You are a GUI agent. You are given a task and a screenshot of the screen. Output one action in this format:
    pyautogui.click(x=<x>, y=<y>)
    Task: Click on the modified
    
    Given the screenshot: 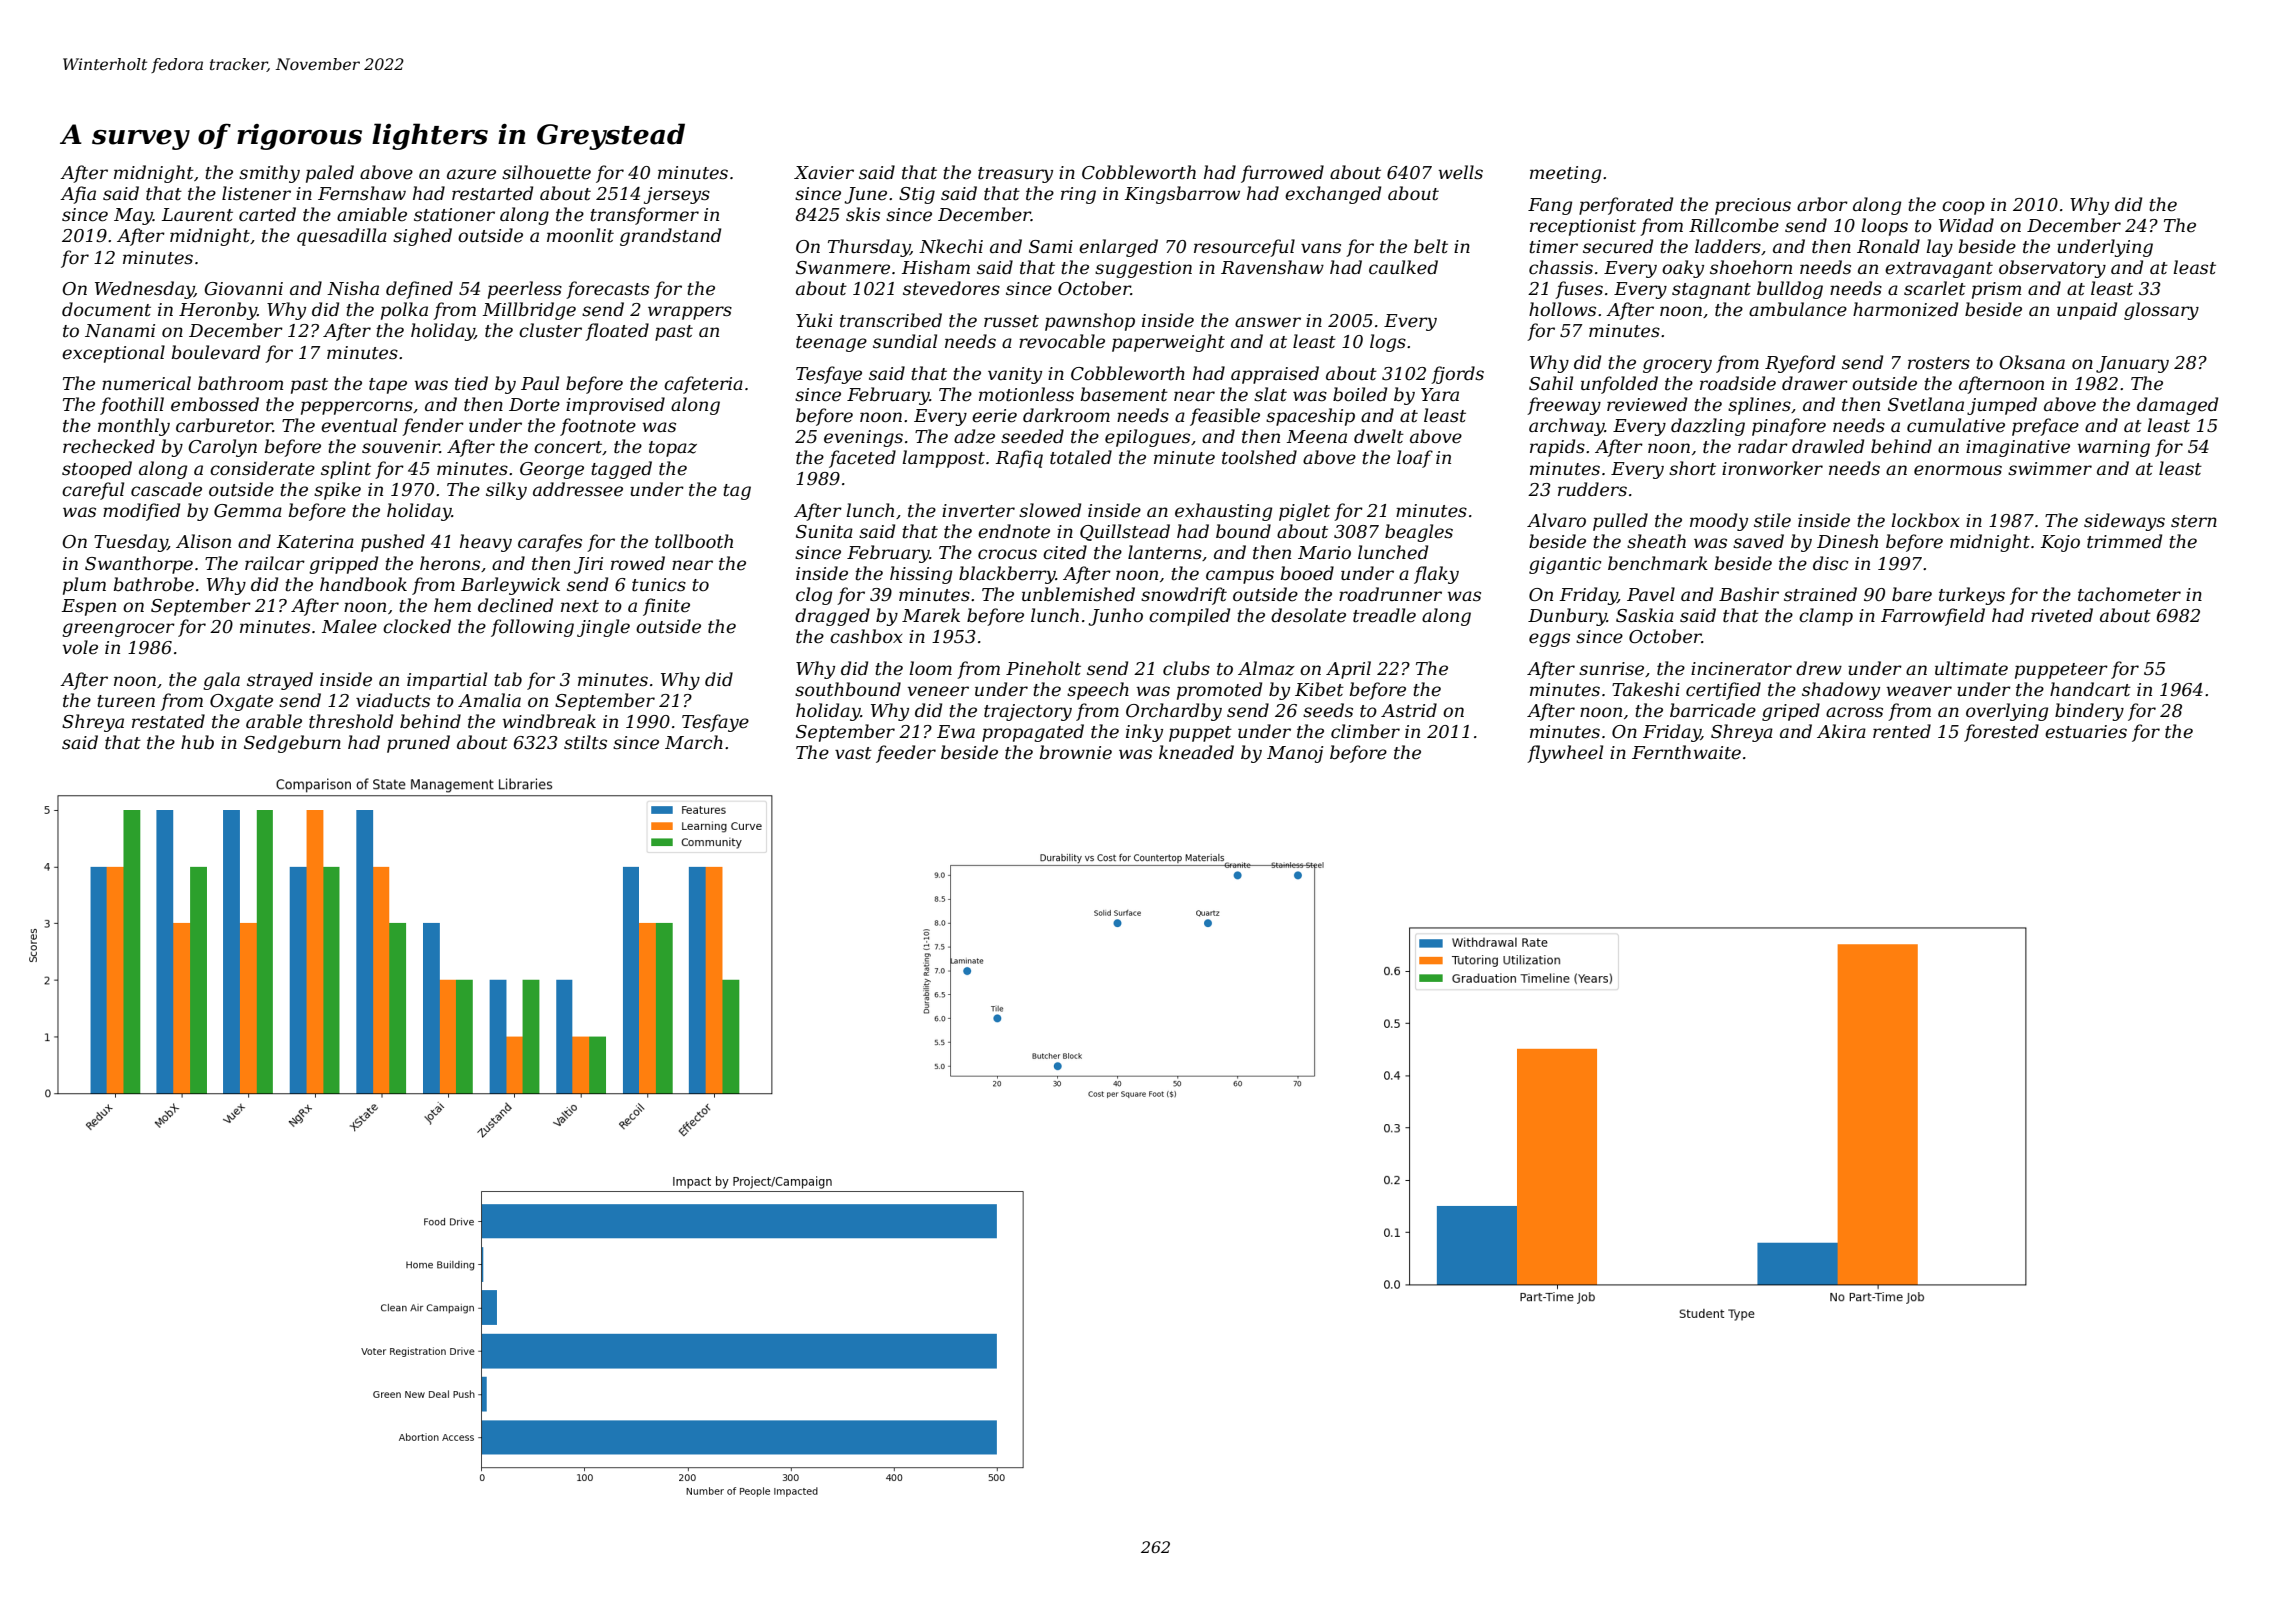 What is the action you would take?
    pyautogui.click(x=141, y=512)
